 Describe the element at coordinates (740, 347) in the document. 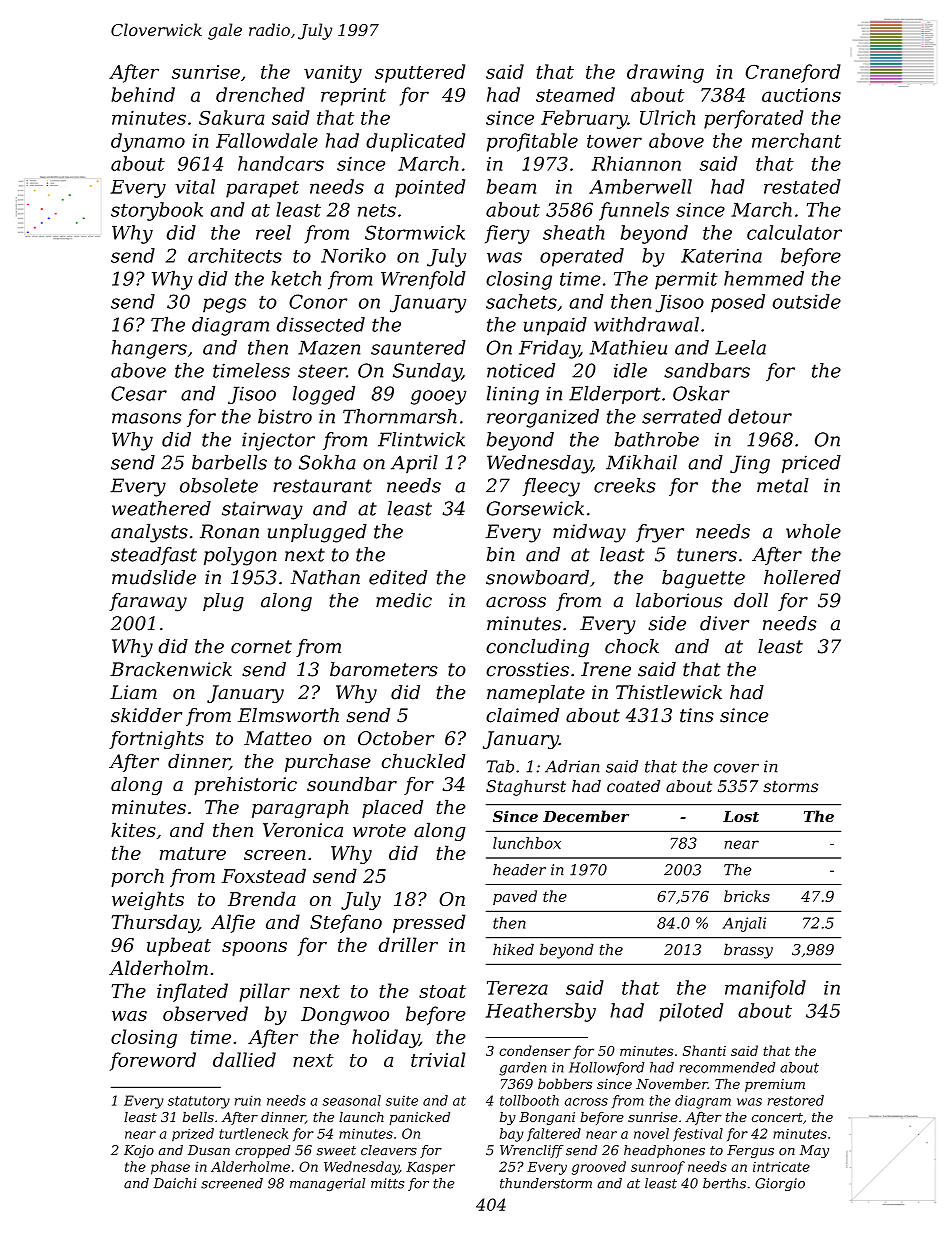

I see `Leela` at that location.
